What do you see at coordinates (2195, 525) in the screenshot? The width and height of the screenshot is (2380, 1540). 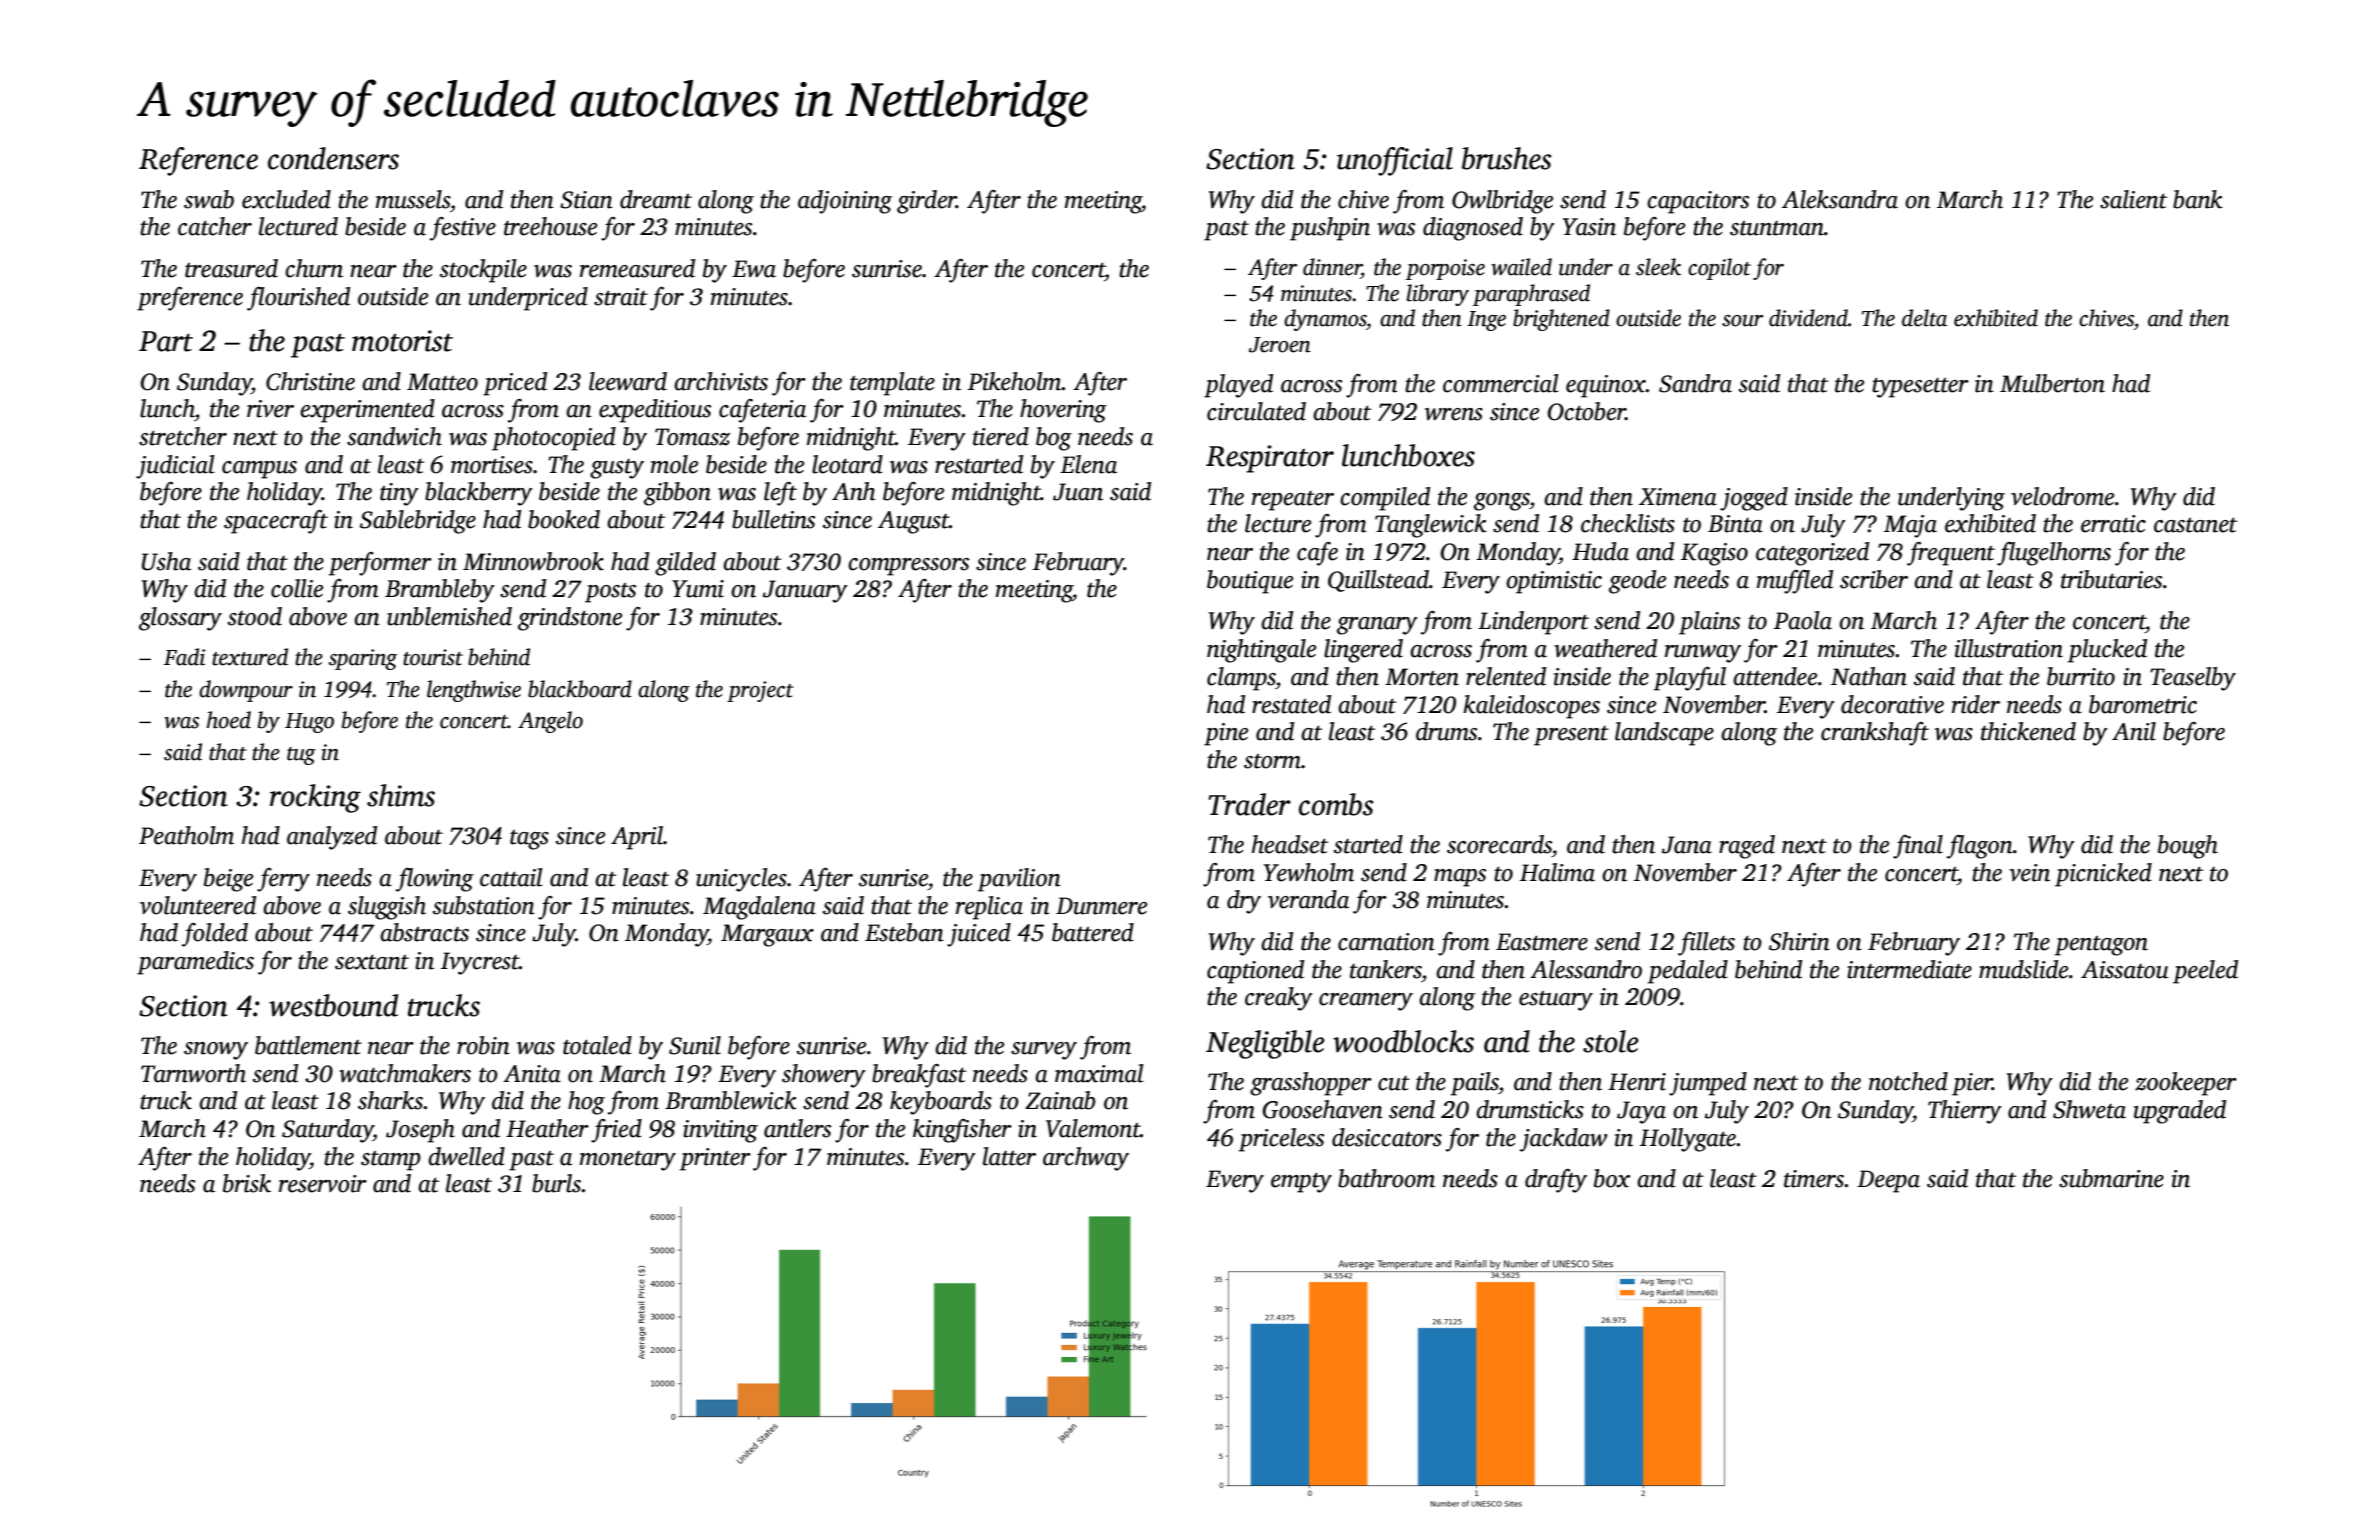 I see `castanet` at bounding box center [2195, 525].
